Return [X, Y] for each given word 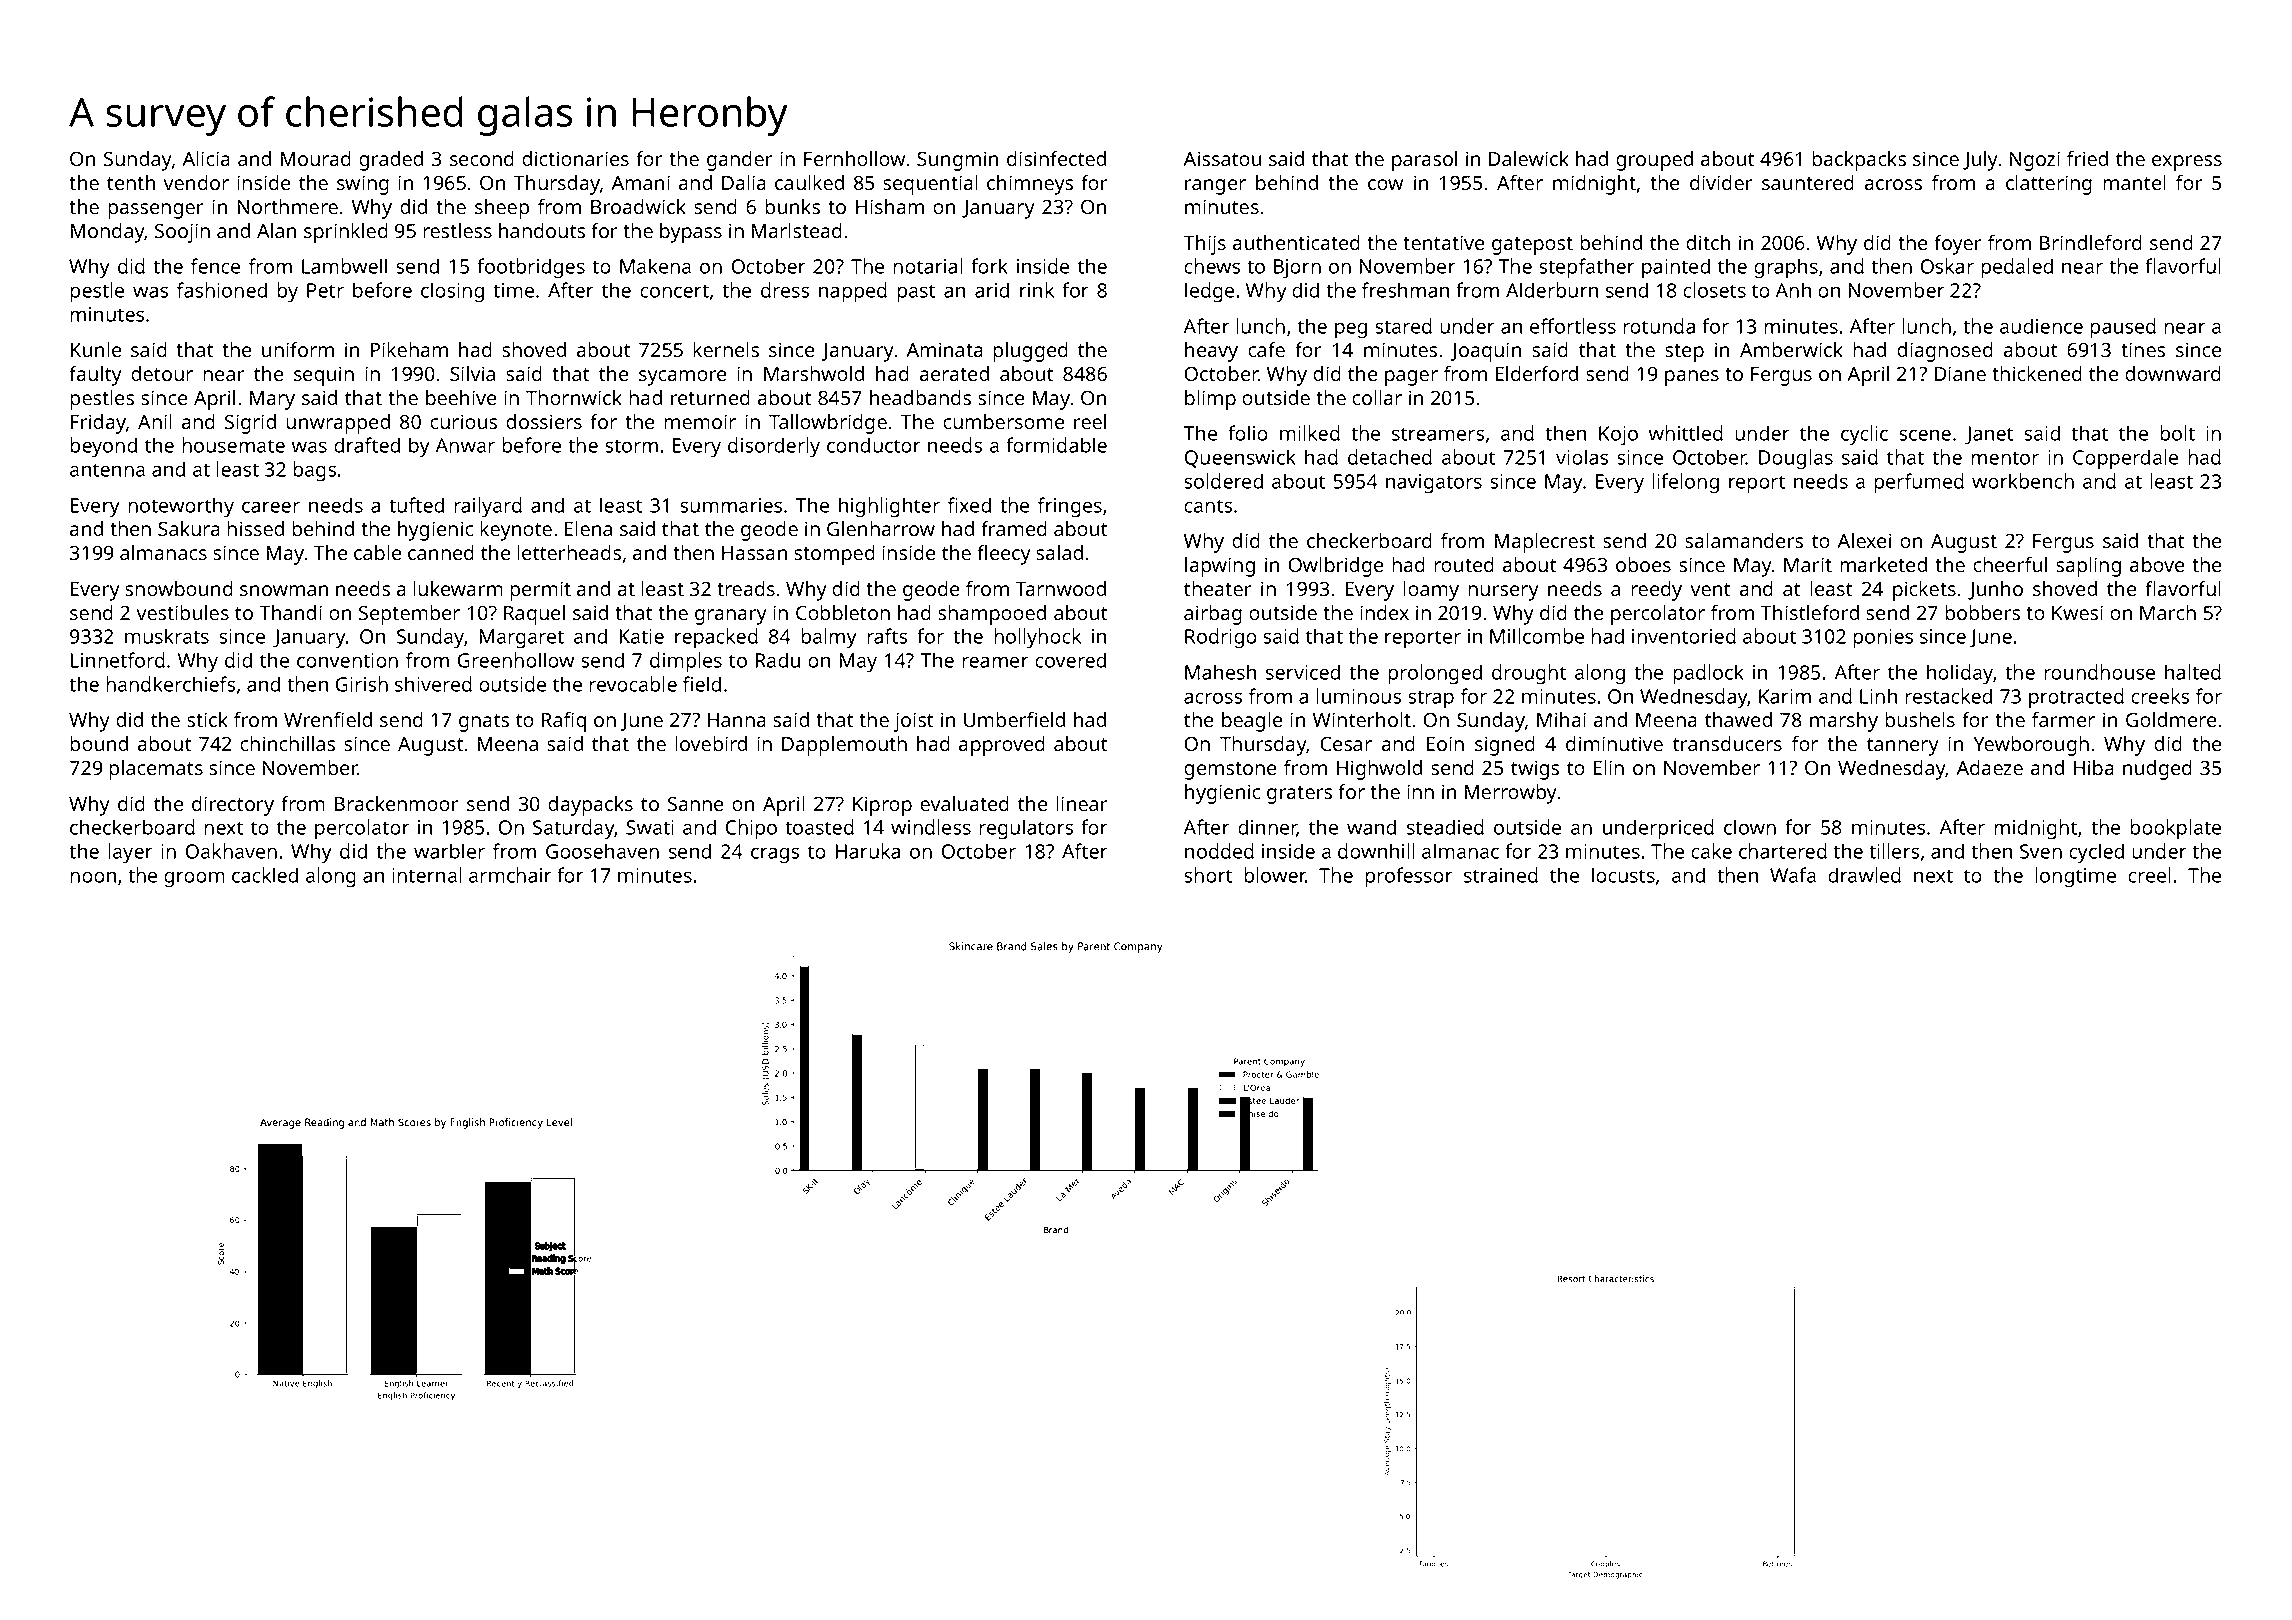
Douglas [1796, 459]
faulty [95, 376]
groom [194, 879]
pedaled [2017, 268]
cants [1208, 506]
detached [1390, 457]
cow [1385, 184]
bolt [2177, 433]
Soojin [182, 233]
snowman [284, 590]
